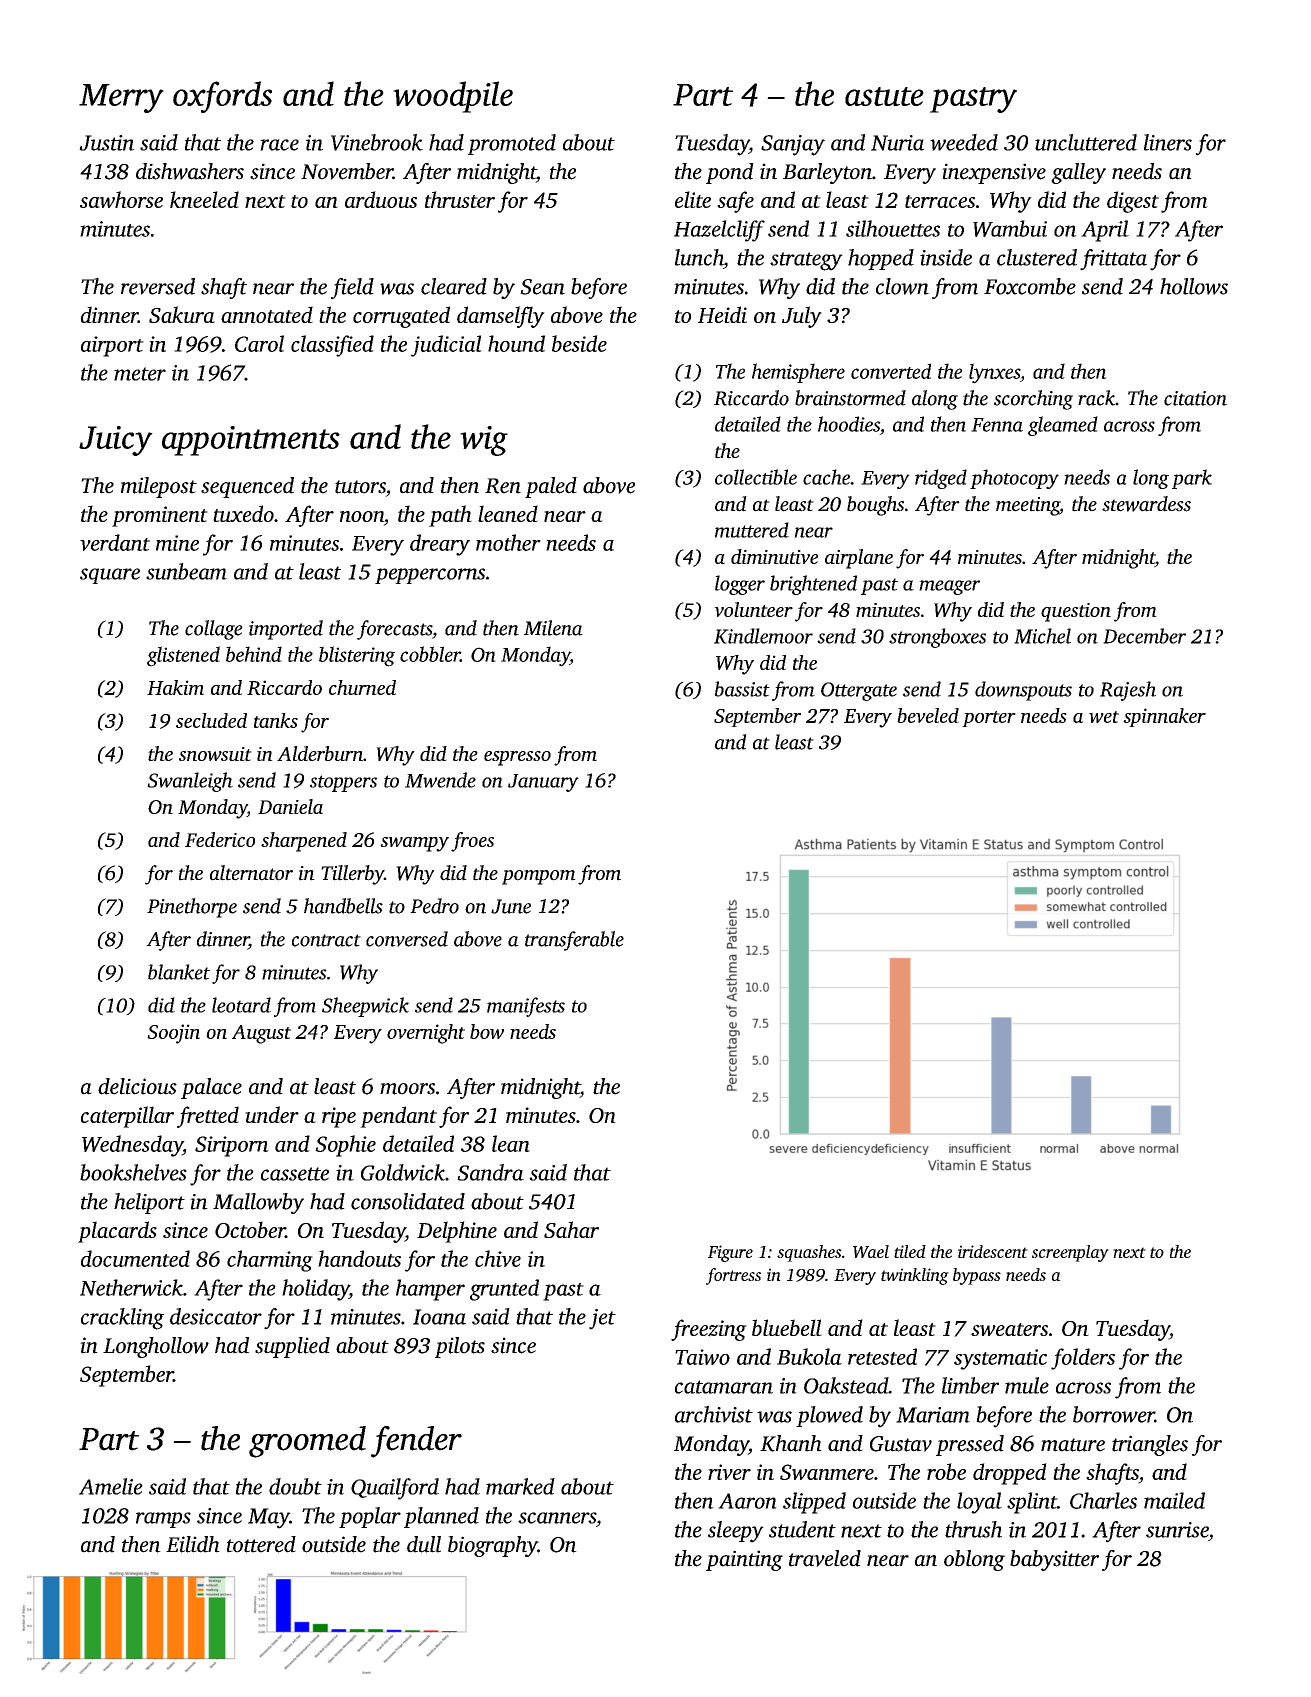 This page has height=1697, width=1311. Describe the element at coordinates (222, 97) in the page. I see `oxfords` at that location.
